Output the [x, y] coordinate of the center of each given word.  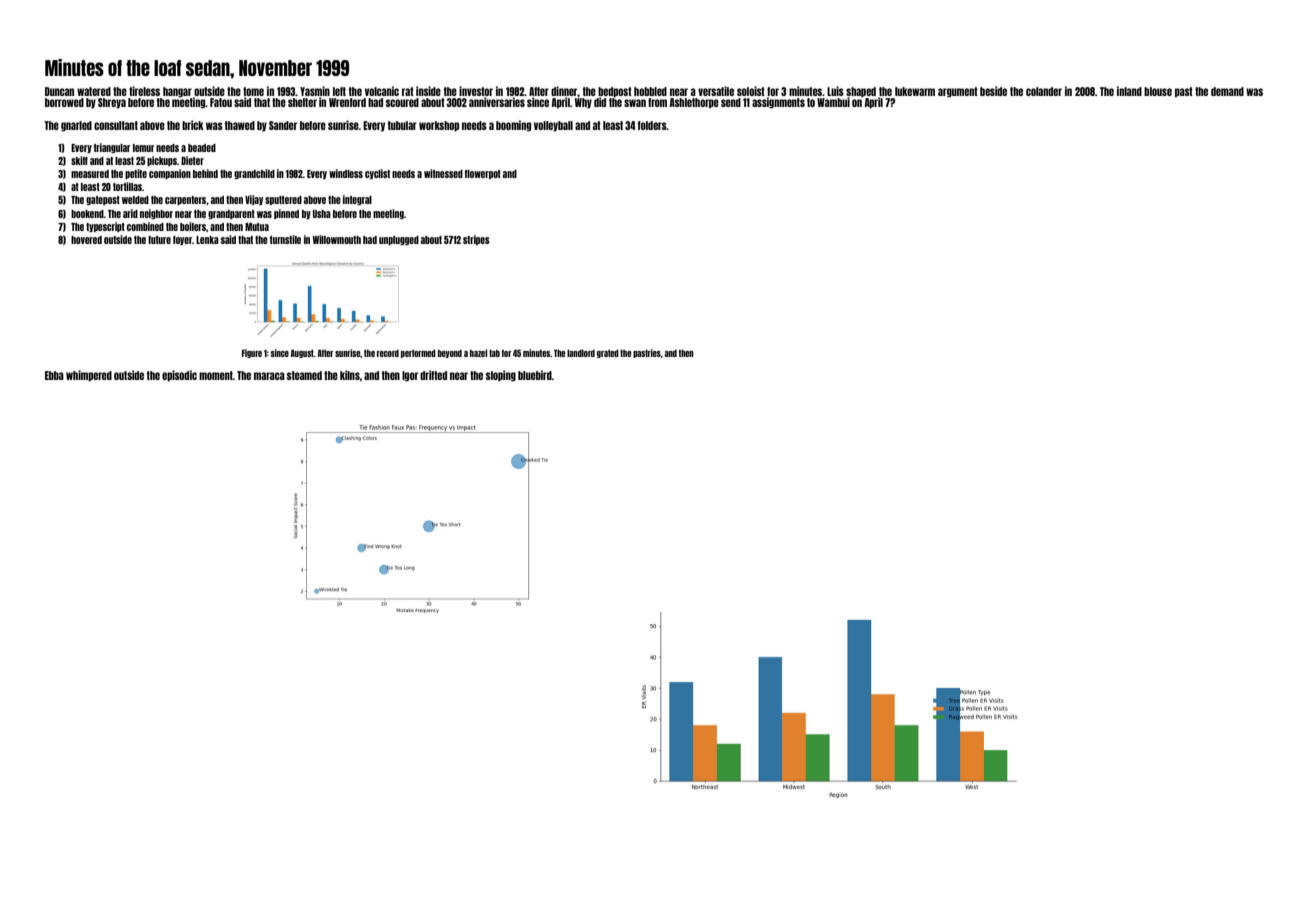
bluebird [535, 375]
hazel [478, 353]
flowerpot [483, 174]
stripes [476, 240]
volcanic [382, 91]
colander [1044, 91]
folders [652, 125]
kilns [350, 375]
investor [476, 91]
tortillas [127, 186]
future [159, 240]
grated [608, 354]
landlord [581, 353]
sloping [501, 376]
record [388, 353]
